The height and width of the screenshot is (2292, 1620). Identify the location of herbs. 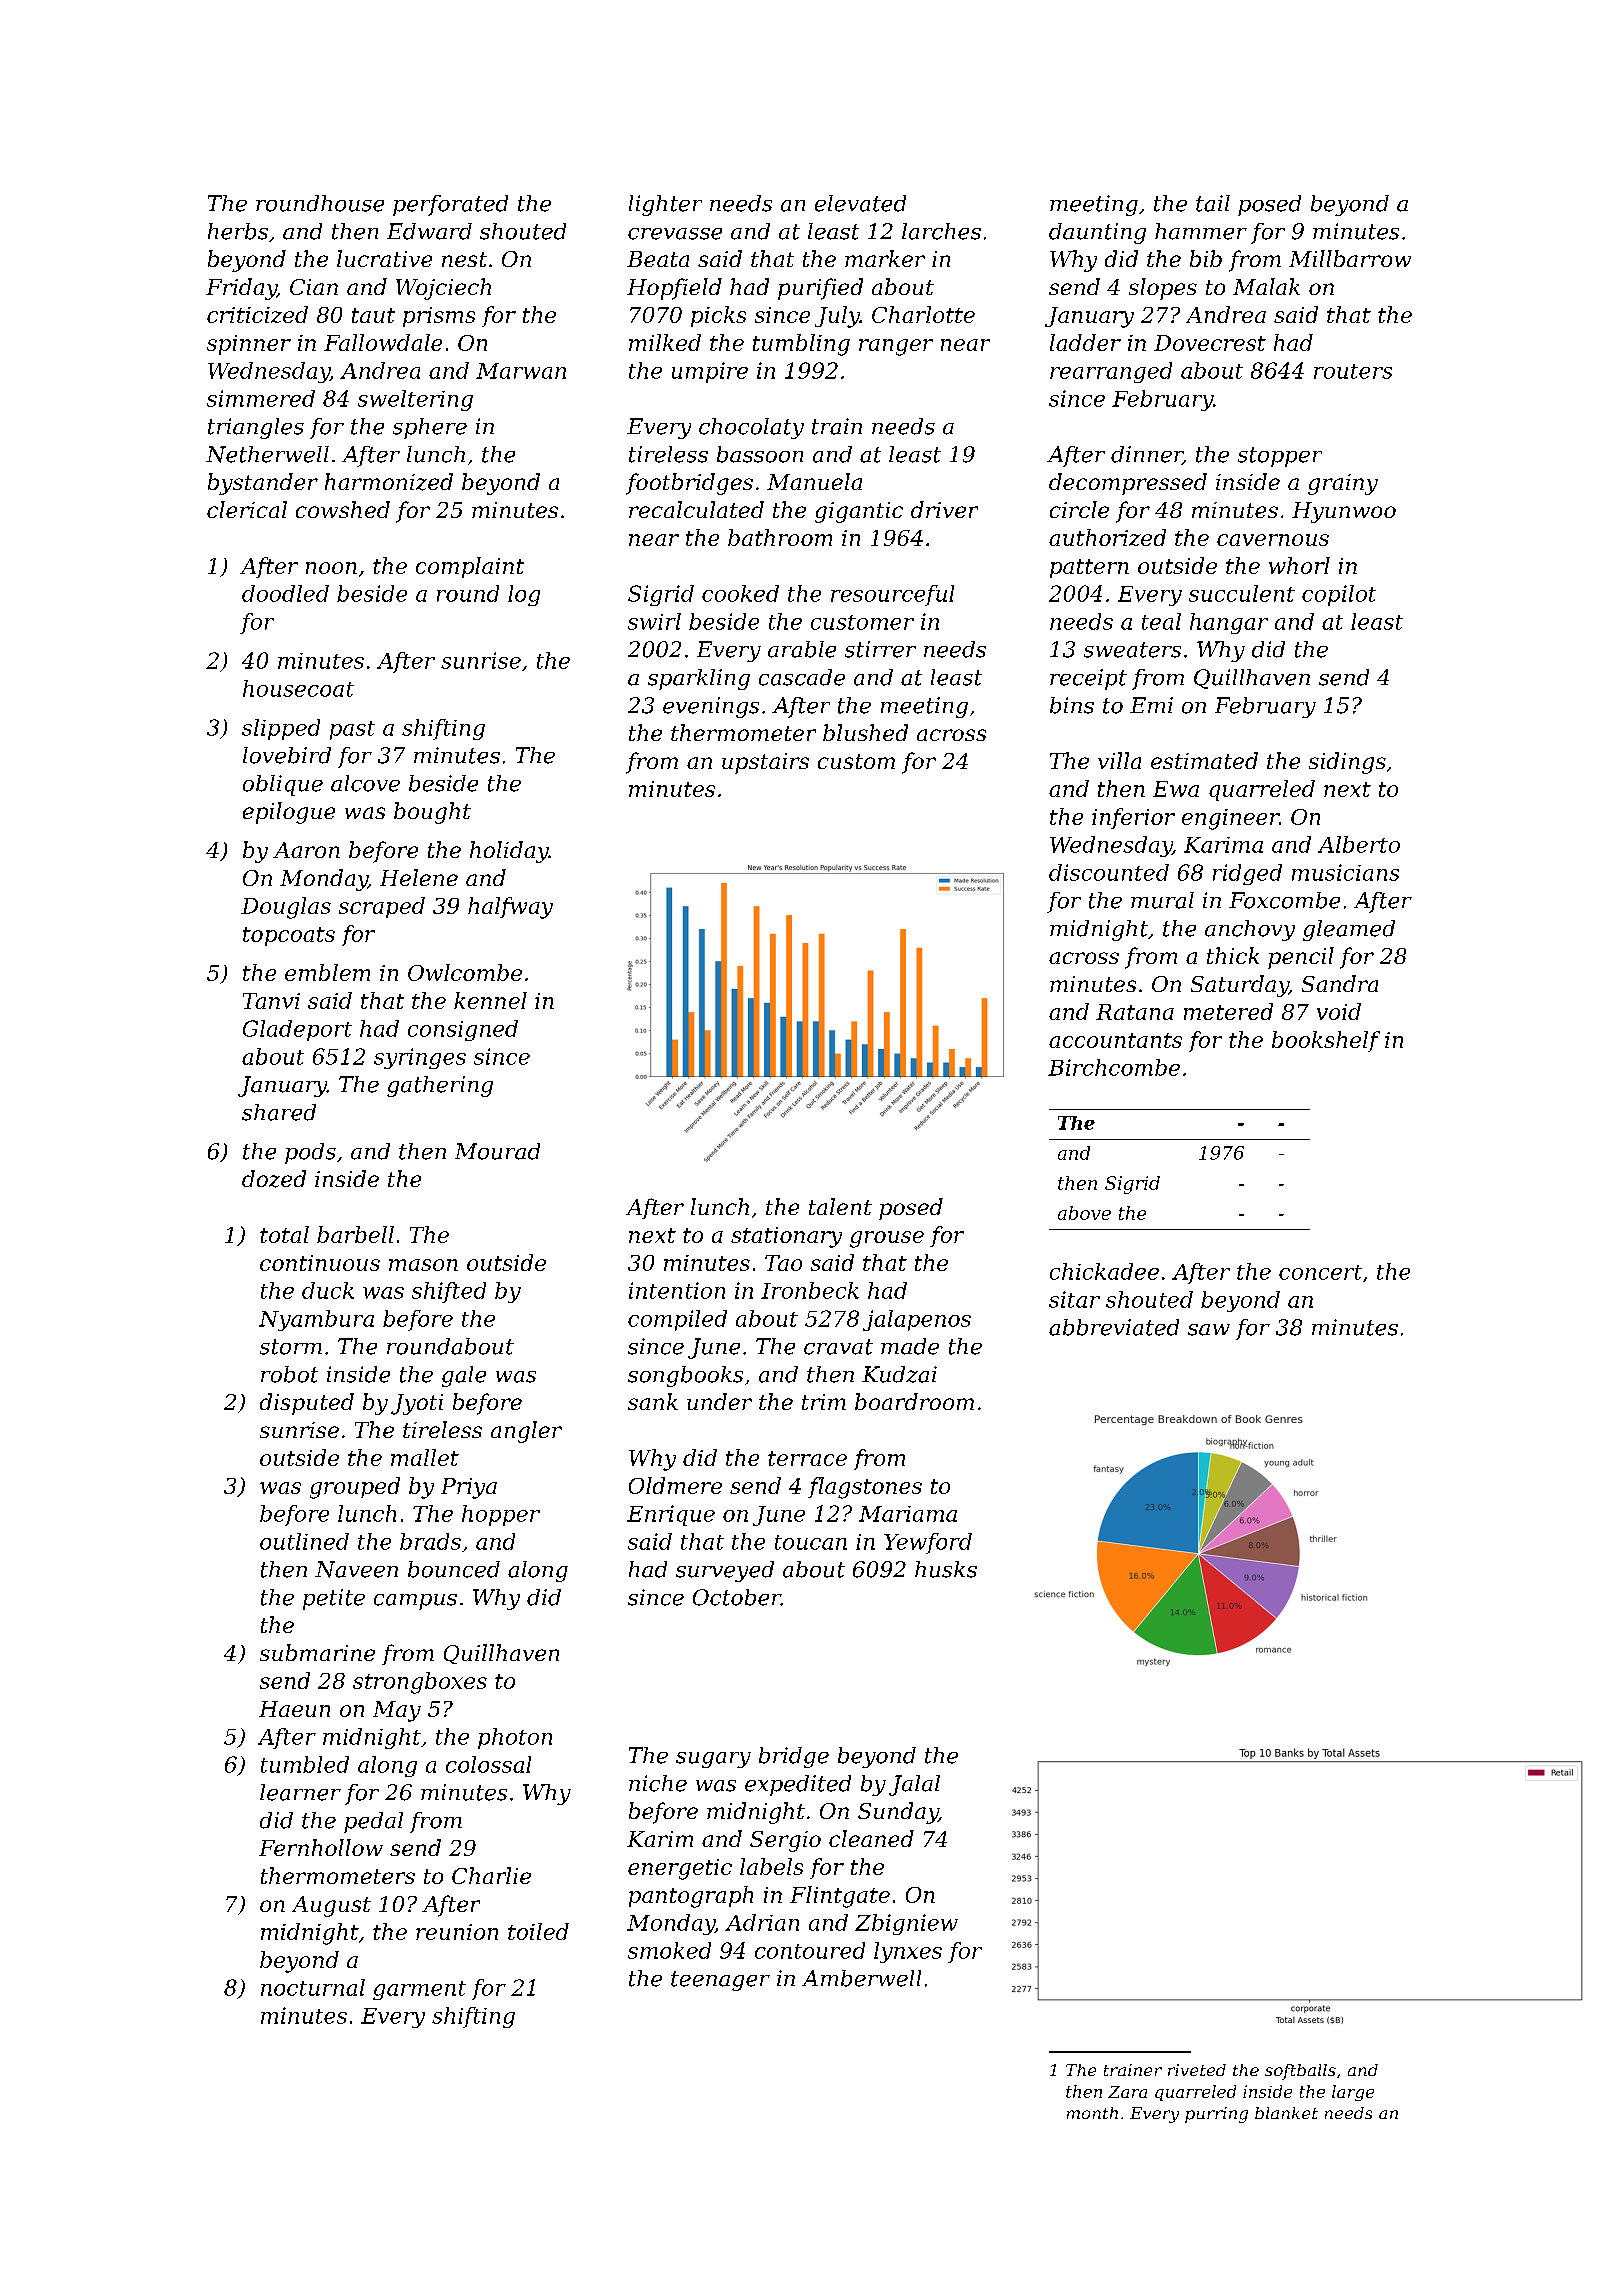
(238, 231).
